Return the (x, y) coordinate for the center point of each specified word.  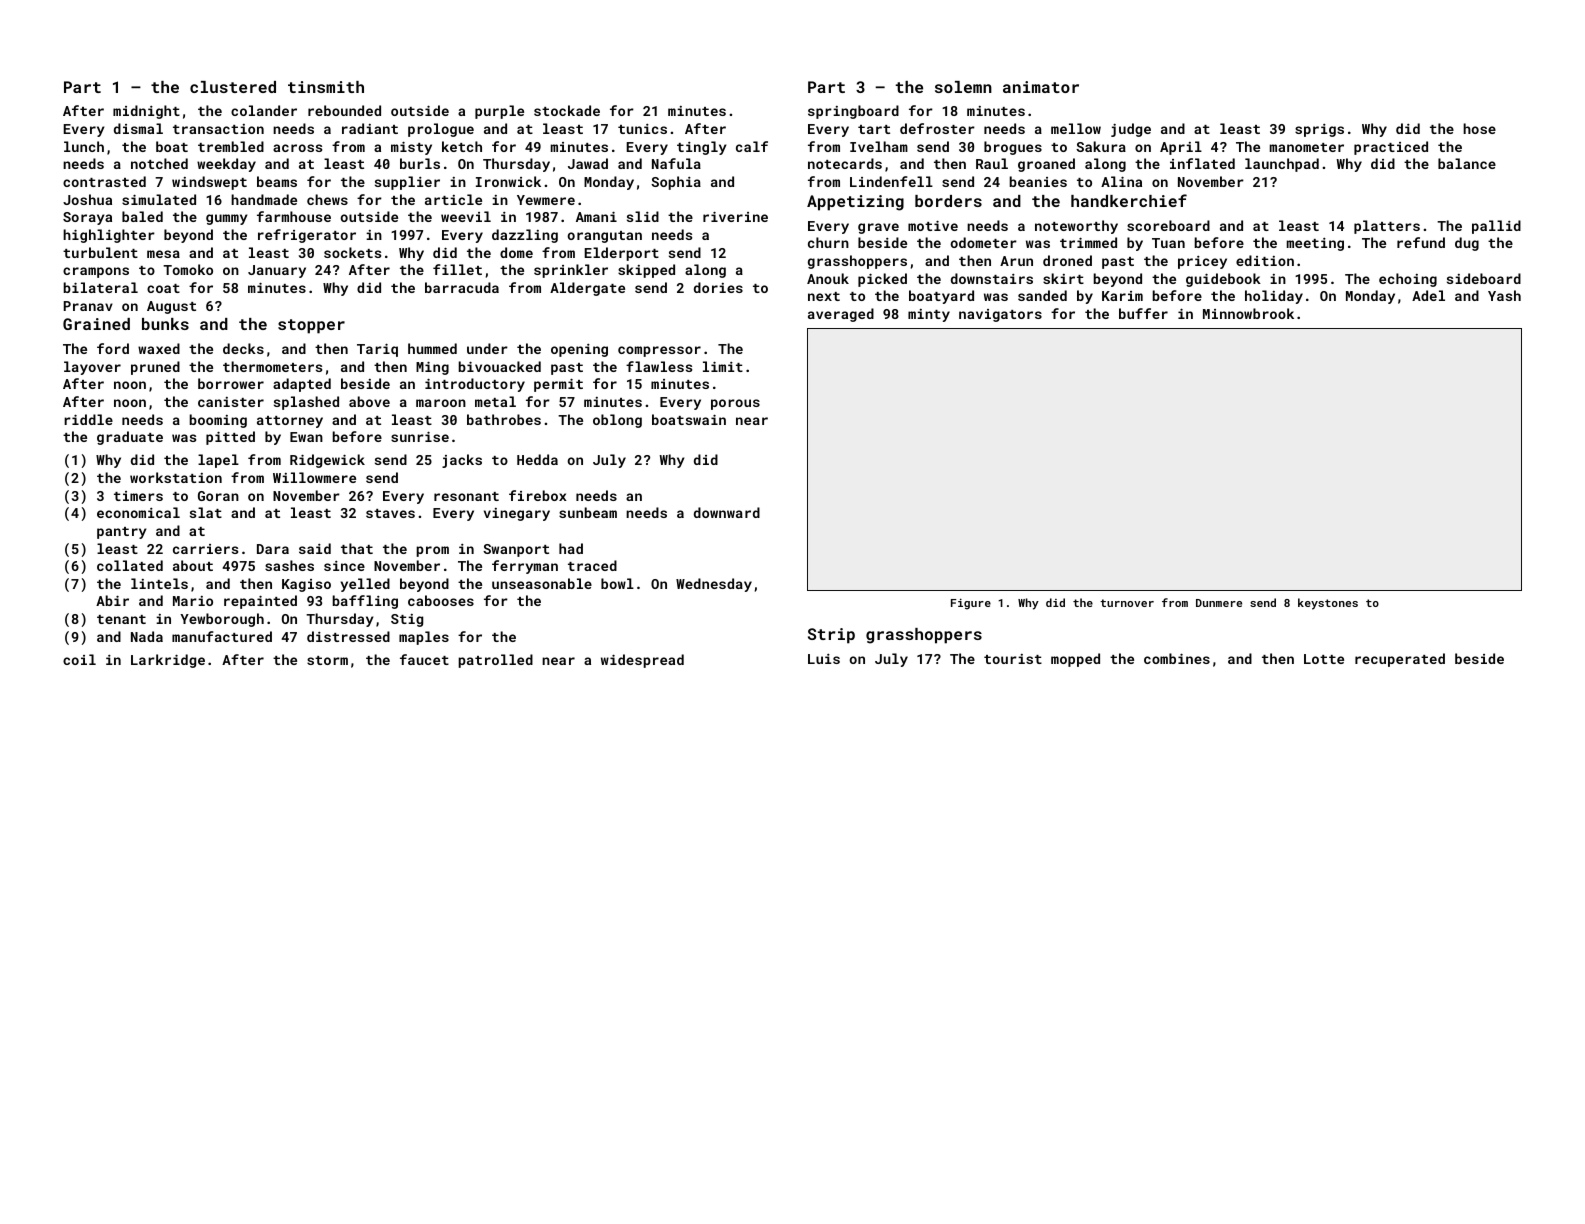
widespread (642, 661)
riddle (88, 419)
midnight (146, 112)
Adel (1428, 295)
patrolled (495, 661)
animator (1041, 87)
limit (723, 366)
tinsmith (326, 87)
